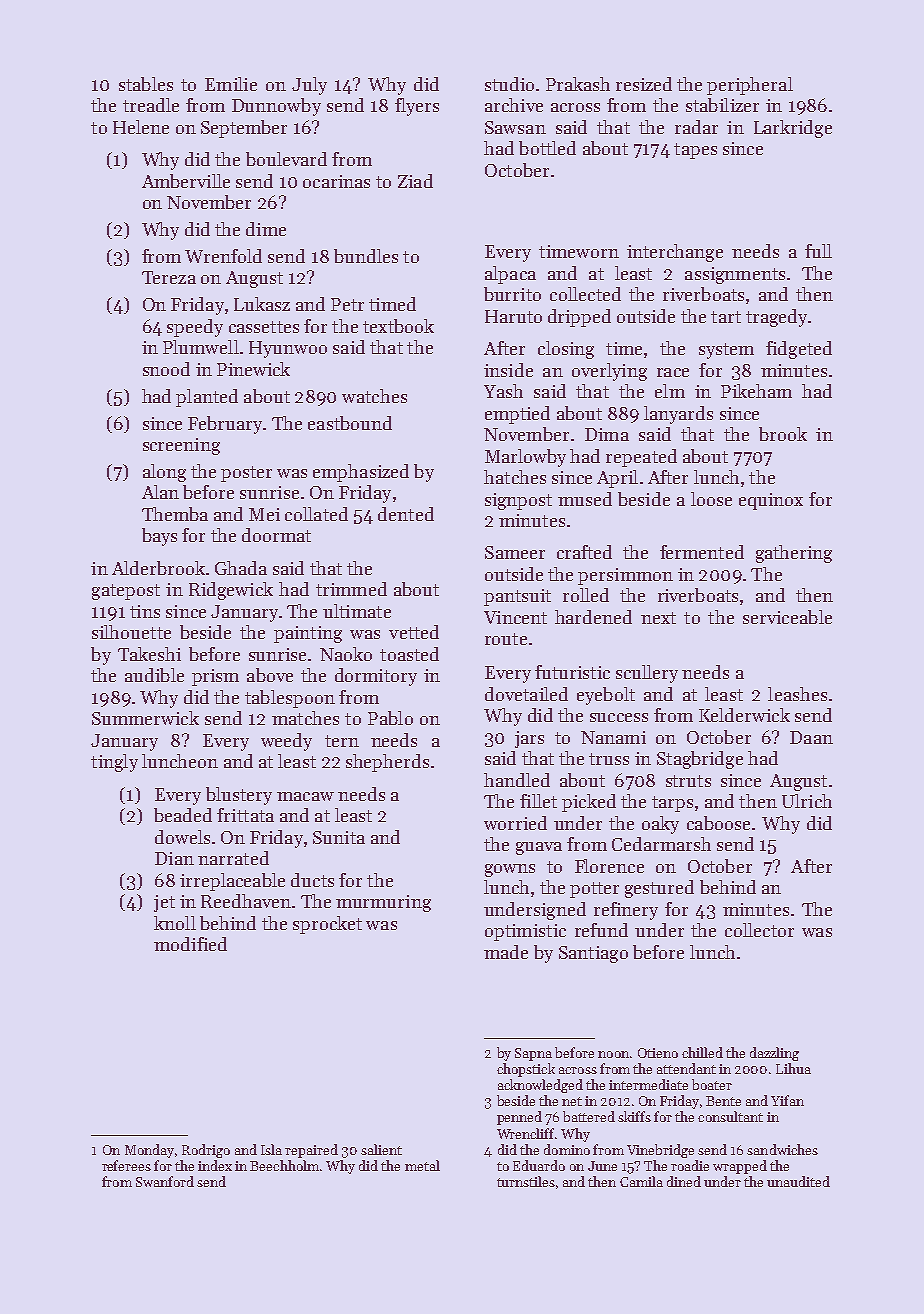 Image resolution: width=924 pixels, height=1314 pixels. I want to click on Stagbridge, so click(700, 760).
